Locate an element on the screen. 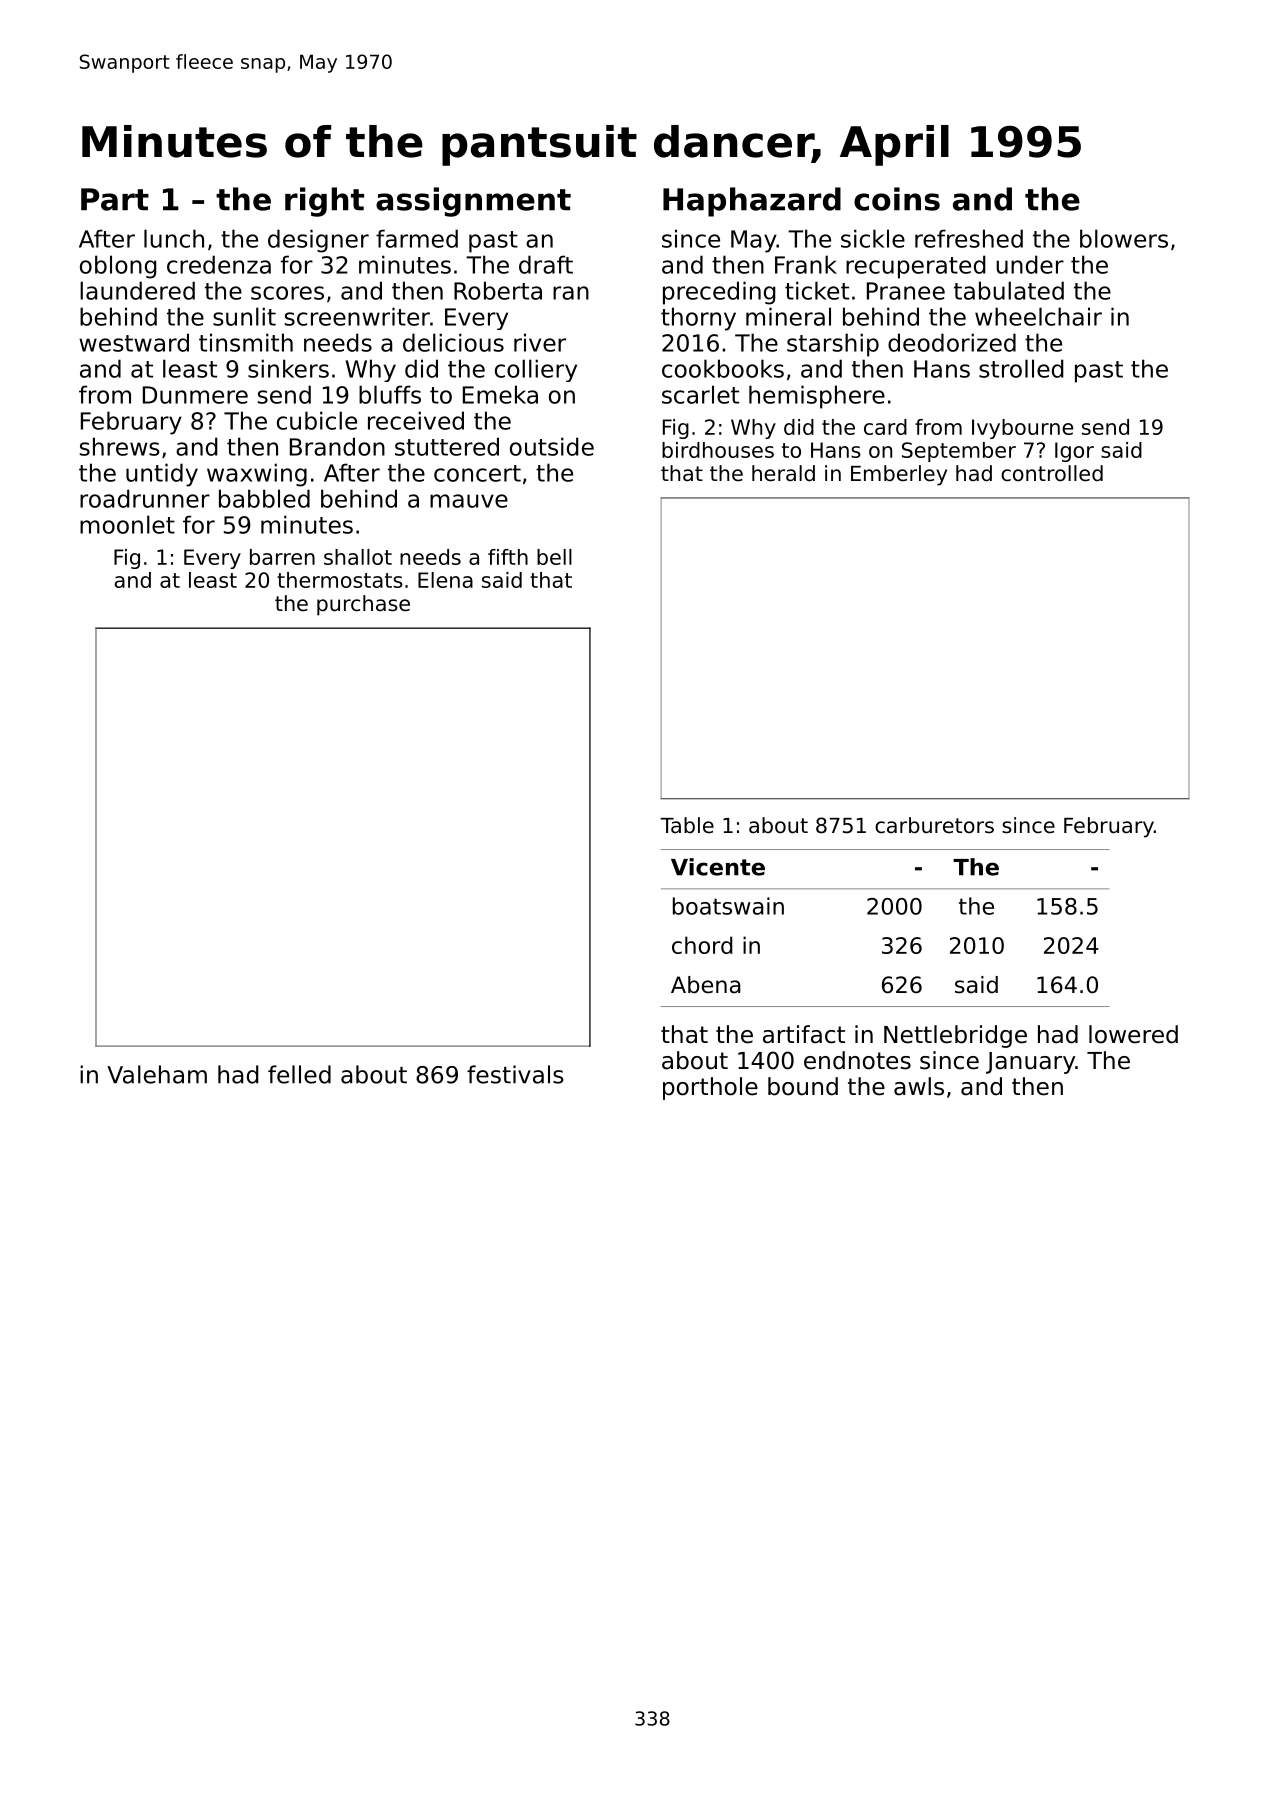  carburetors is located at coordinates (934, 825).
